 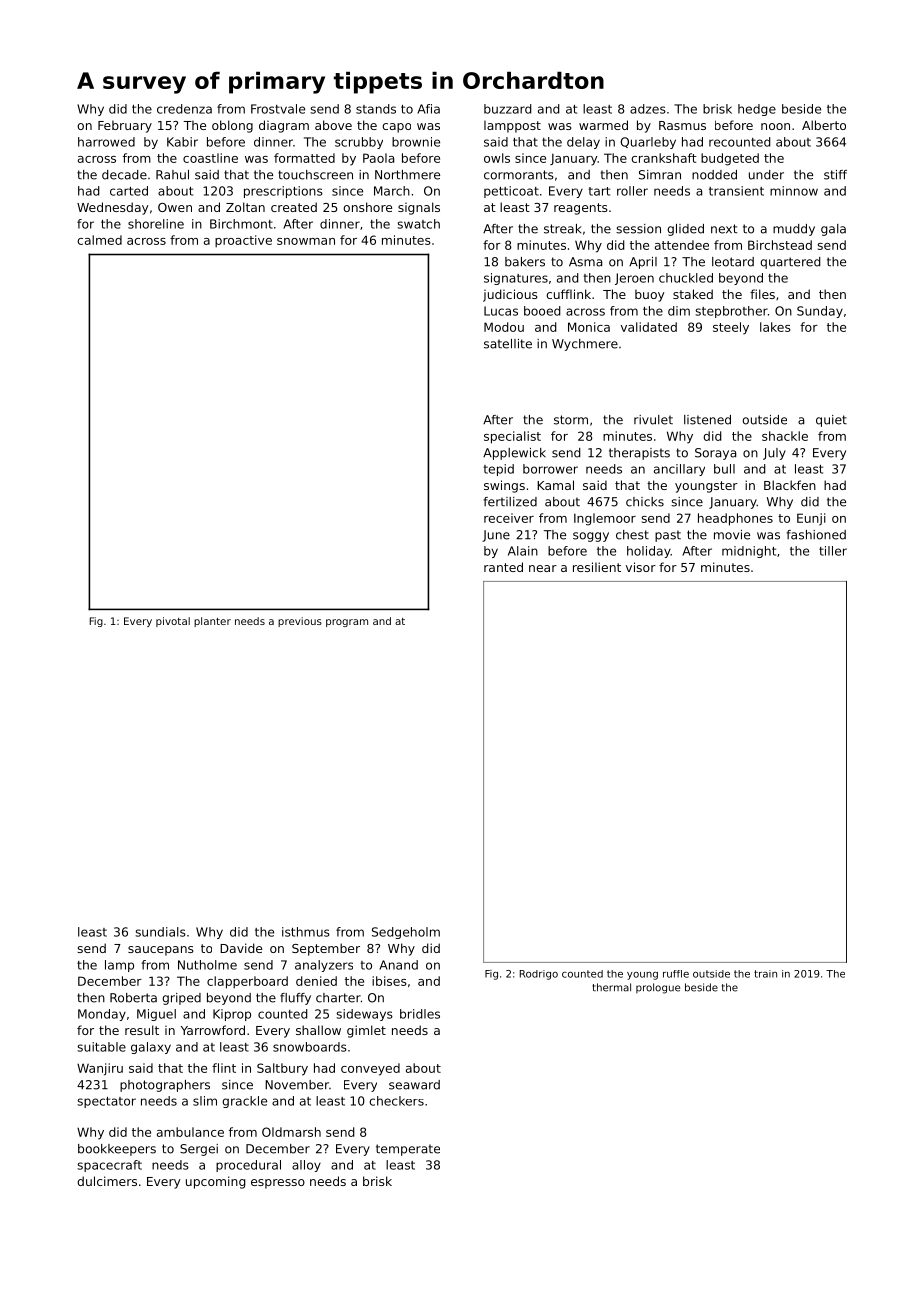 I want to click on midnight, so click(x=749, y=552).
